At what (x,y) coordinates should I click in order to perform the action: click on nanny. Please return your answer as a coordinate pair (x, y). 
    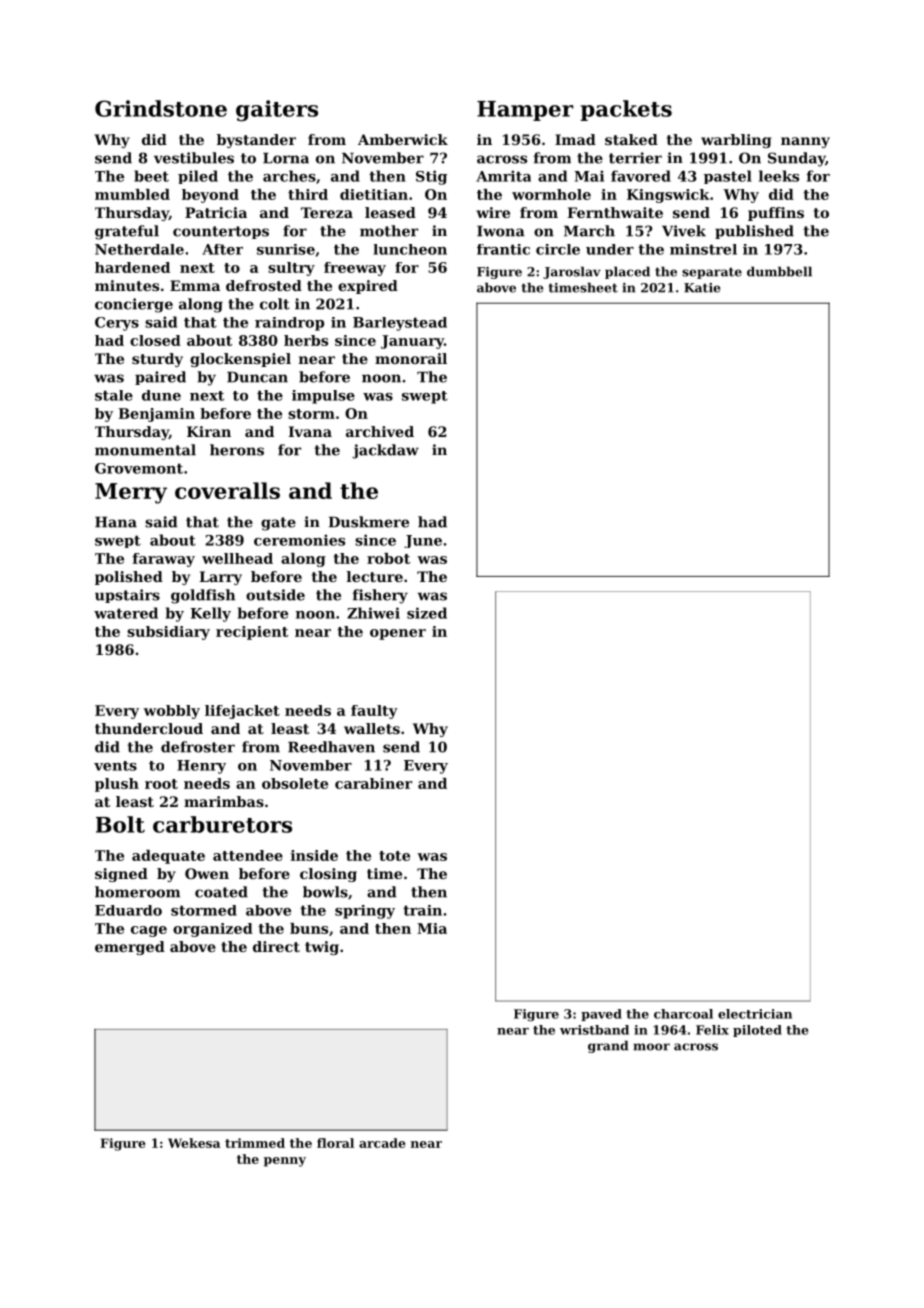
    Looking at the image, I should click on (805, 142).
